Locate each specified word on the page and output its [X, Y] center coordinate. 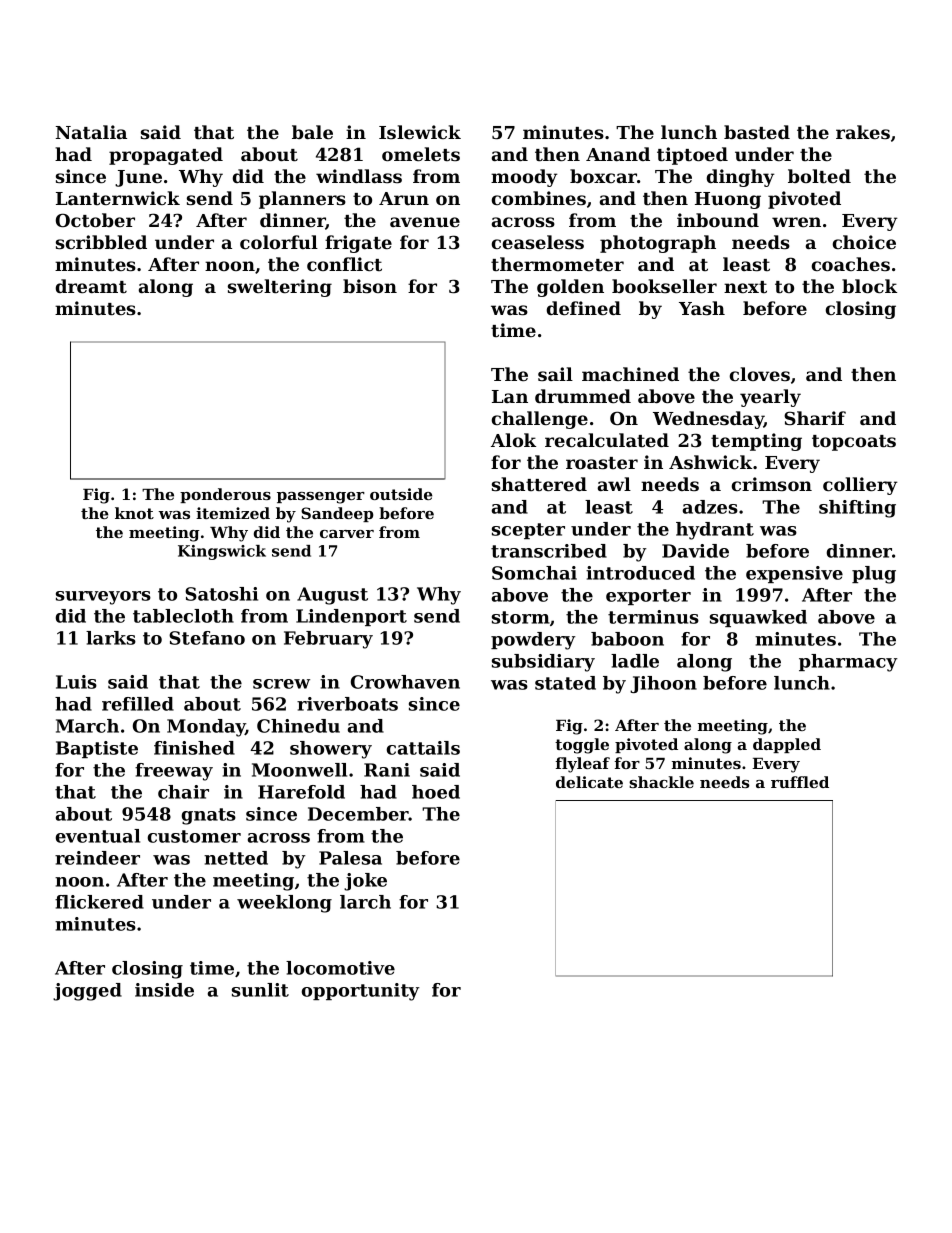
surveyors [103, 598]
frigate [358, 244]
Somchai [534, 573]
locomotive [340, 968]
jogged [87, 992]
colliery [860, 486]
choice [864, 242]
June [138, 178]
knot [134, 513]
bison [370, 286]
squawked [758, 618]
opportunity [361, 992]
